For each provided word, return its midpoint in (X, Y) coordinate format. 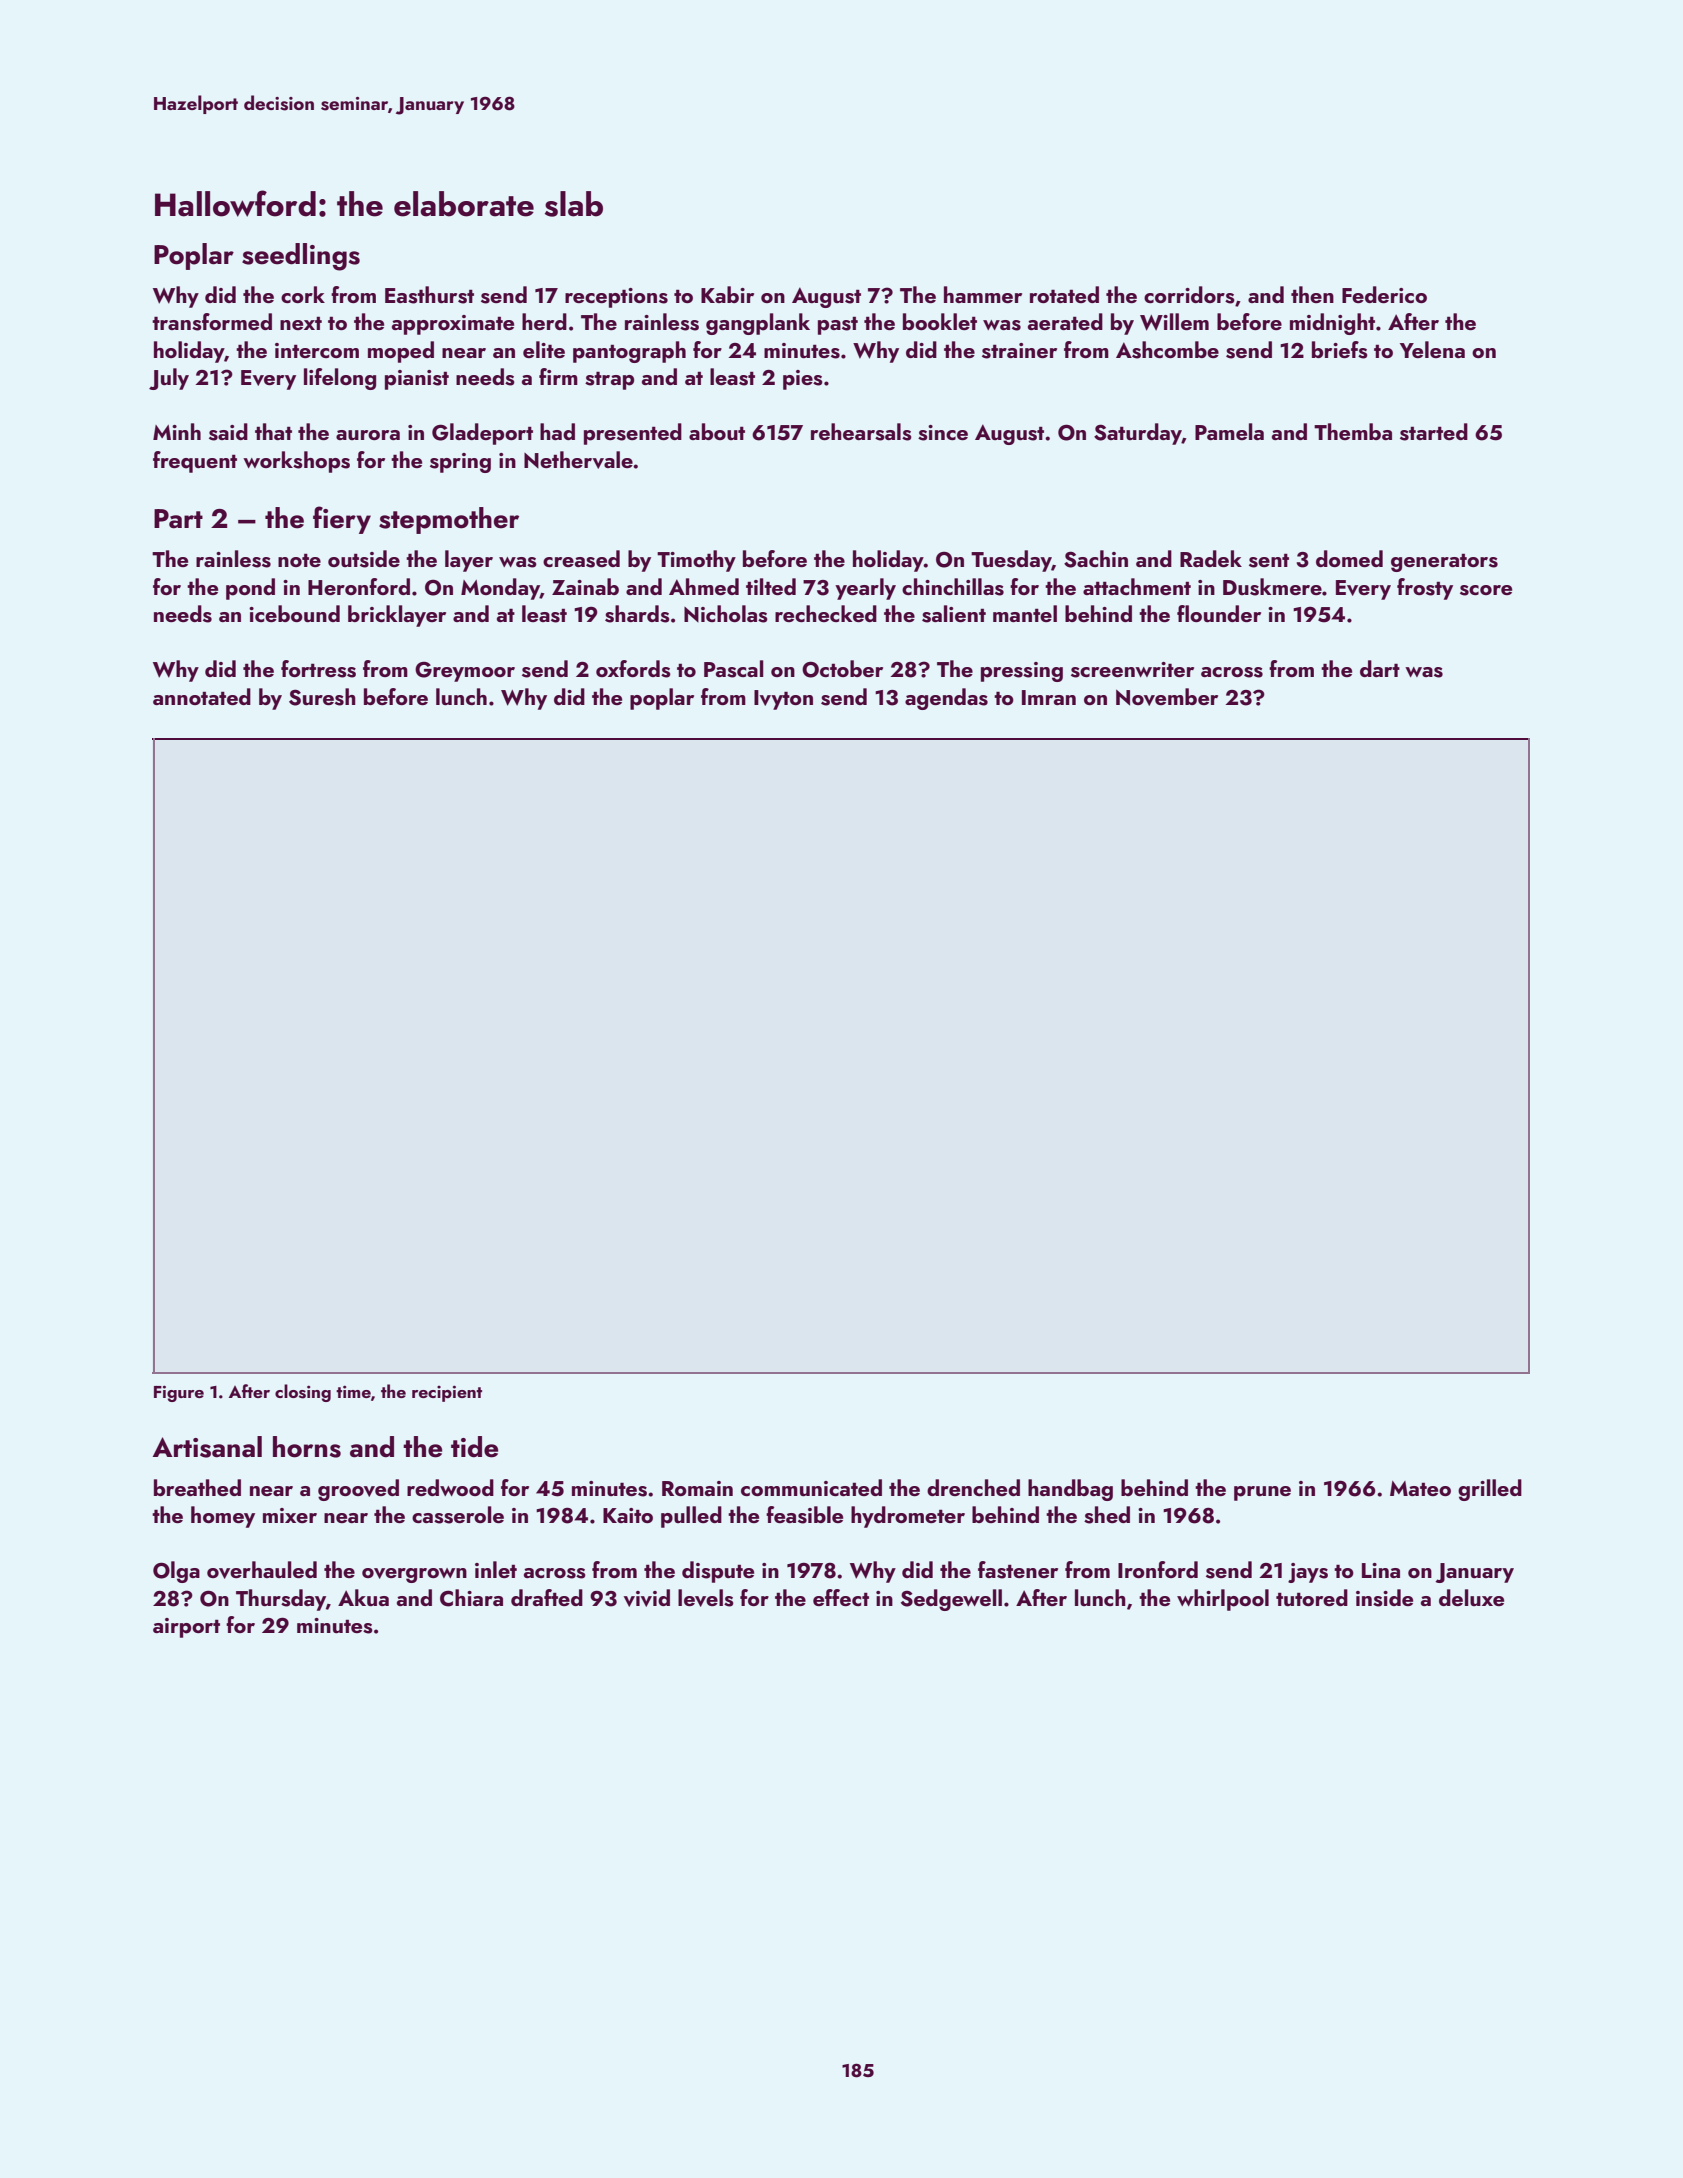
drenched (973, 1487)
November (1167, 697)
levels (706, 1598)
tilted (771, 586)
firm (558, 376)
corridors (1189, 295)
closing (303, 1393)
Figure (179, 1393)
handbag (1070, 1490)
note (299, 560)
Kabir (727, 294)
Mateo (1420, 1488)
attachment (1137, 586)
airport (186, 1628)
